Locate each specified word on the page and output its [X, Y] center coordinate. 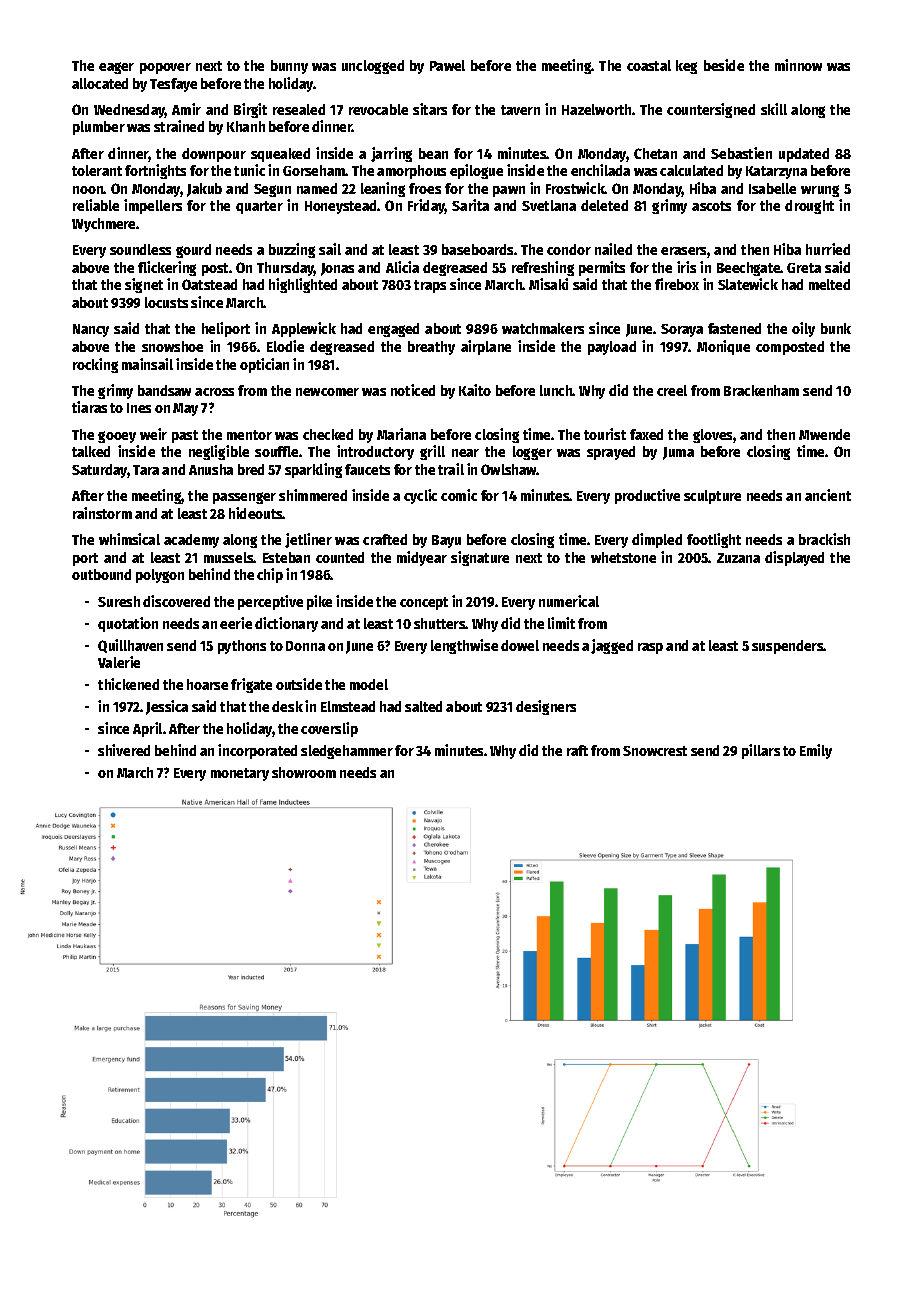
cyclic [420, 496]
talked [91, 451]
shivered [124, 750]
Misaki [548, 284]
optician [264, 365]
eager [116, 68]
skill [774, 109]
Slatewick [748, 284]
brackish [824, 539]
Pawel [447, 65]
